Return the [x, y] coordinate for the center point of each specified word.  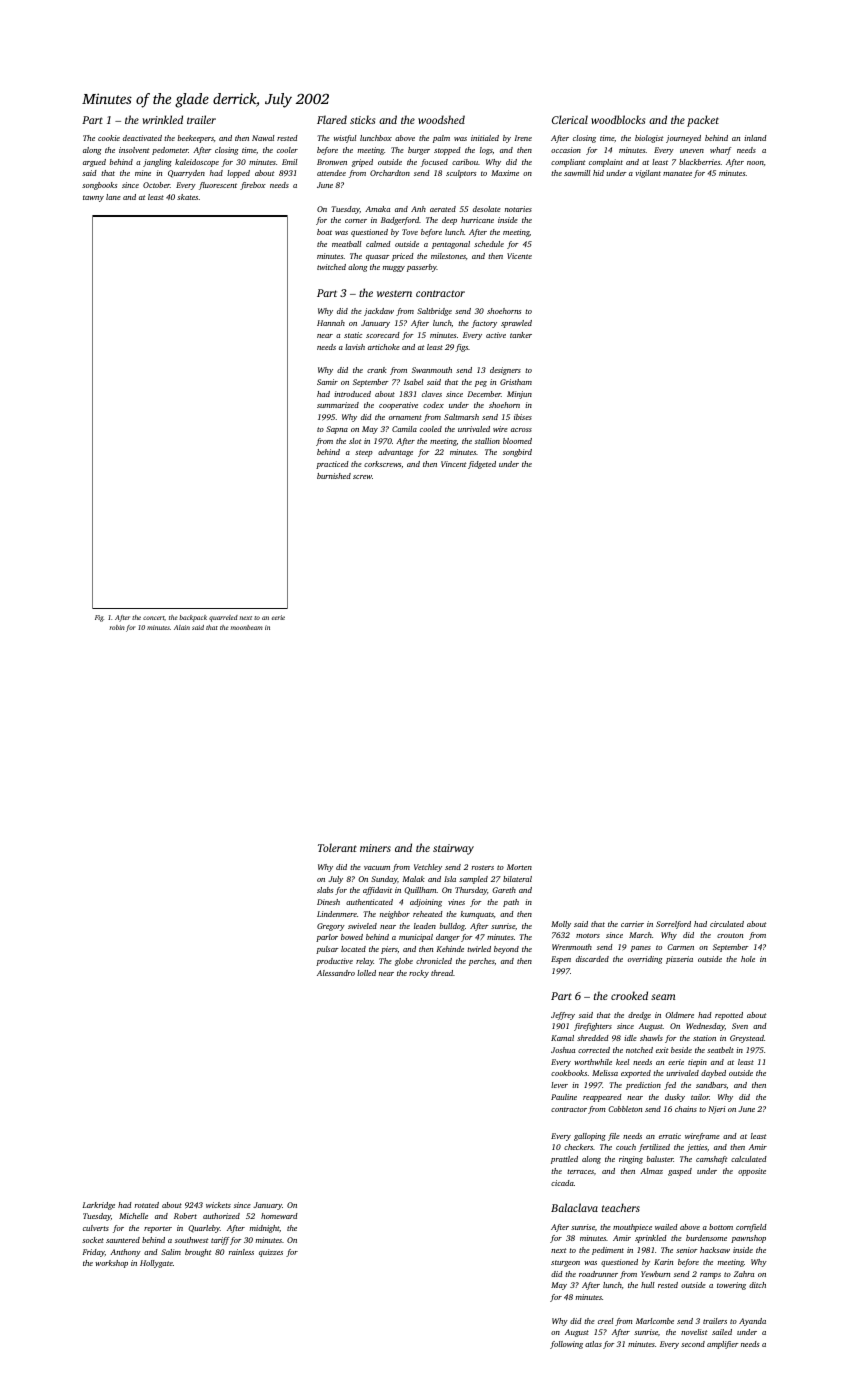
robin [117, 627]
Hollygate [156, 1264]
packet [703, 121]
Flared [332, 119]
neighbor [395, 915]
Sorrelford [673, 925]
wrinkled [162, 119]
